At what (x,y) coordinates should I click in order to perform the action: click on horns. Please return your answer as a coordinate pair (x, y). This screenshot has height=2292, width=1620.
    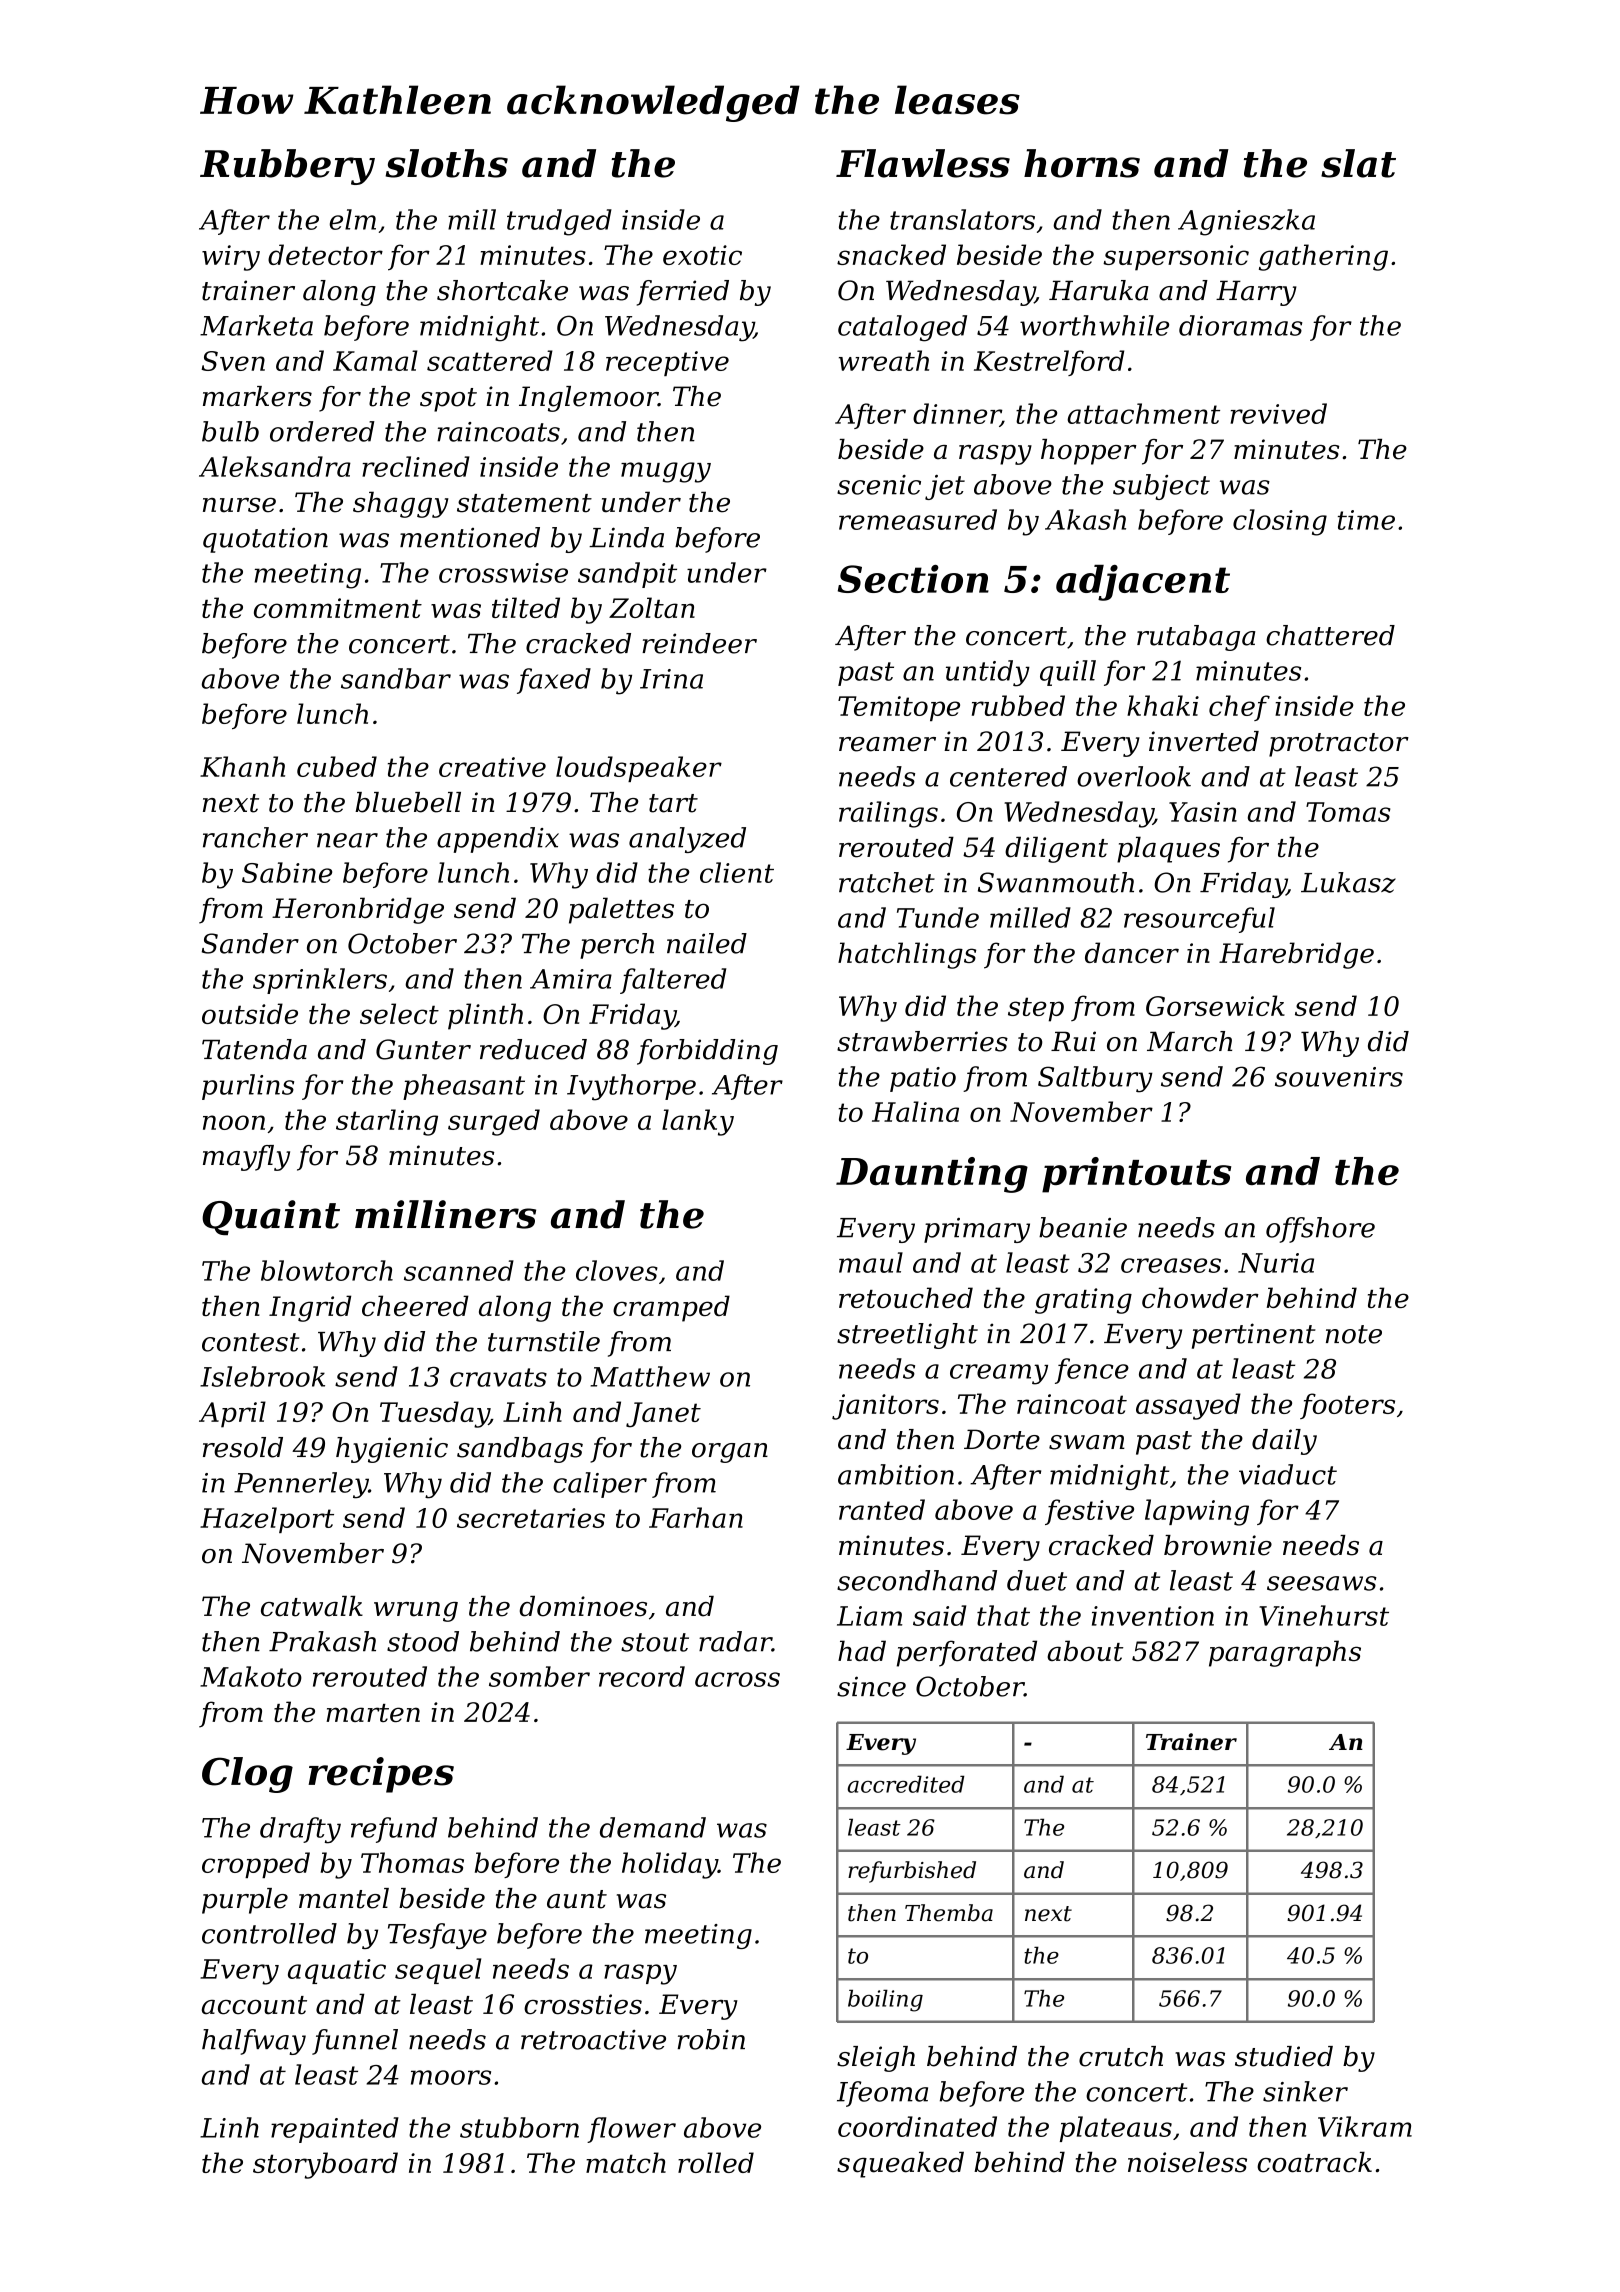
    Looking at the image, I should click on (1082, 163).
